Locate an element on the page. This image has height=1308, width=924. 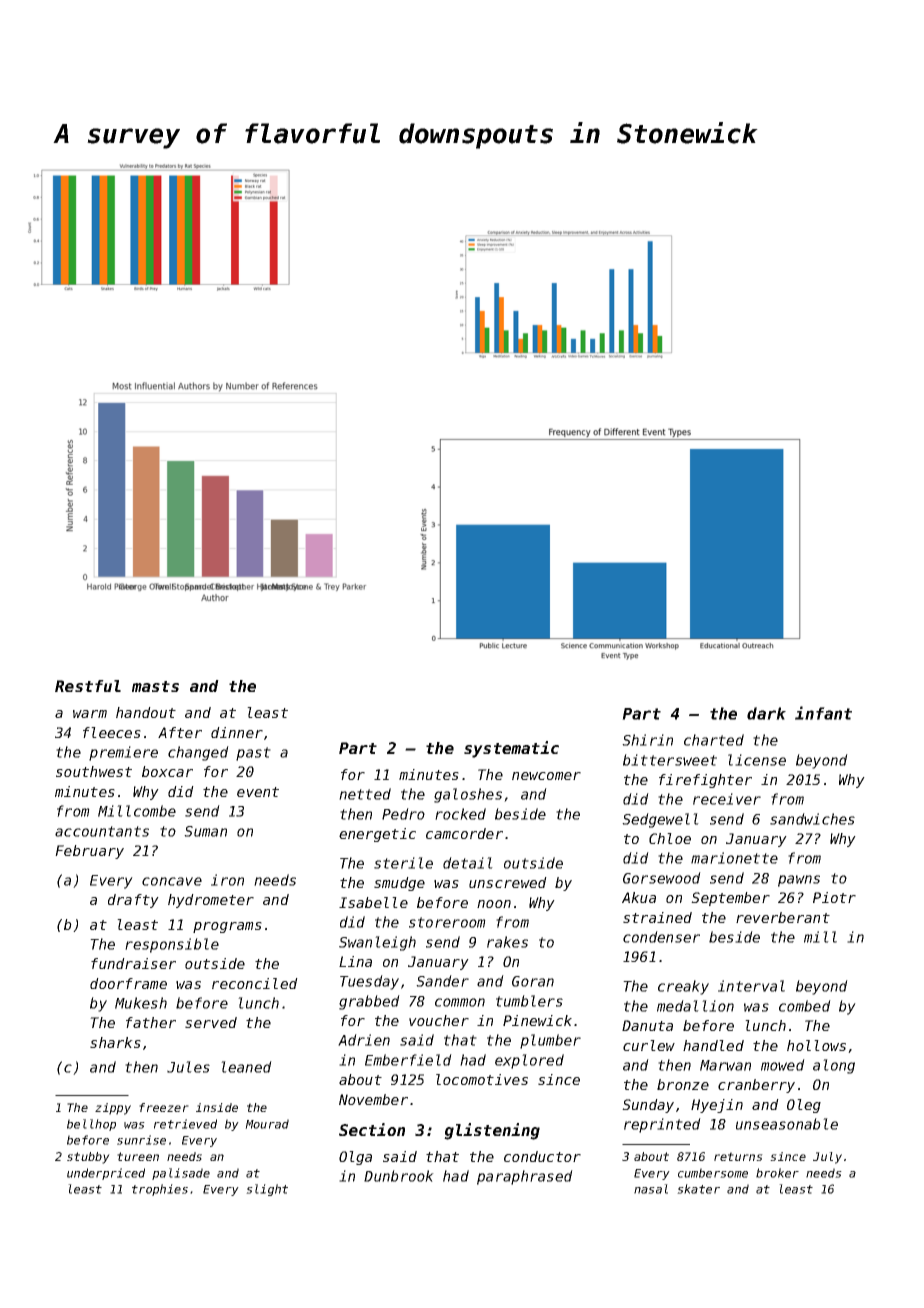
sharks is located at coordinates (115, 1042).
